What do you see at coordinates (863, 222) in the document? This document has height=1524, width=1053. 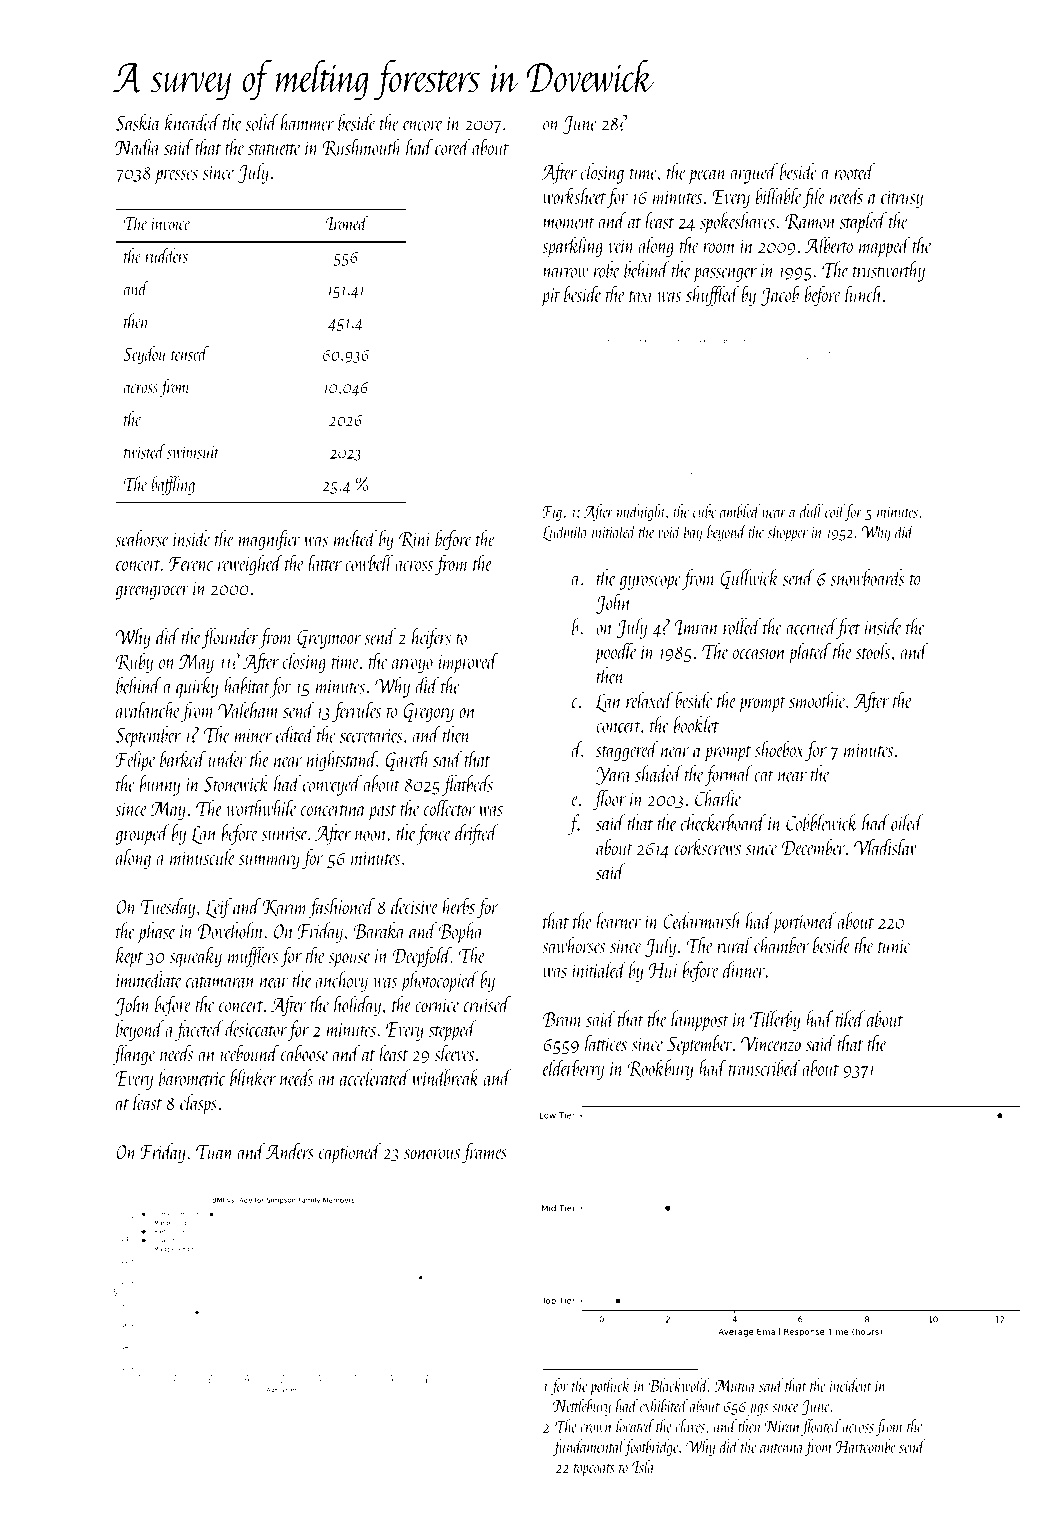 I see `stapled` at bounding box center [863, 222].
